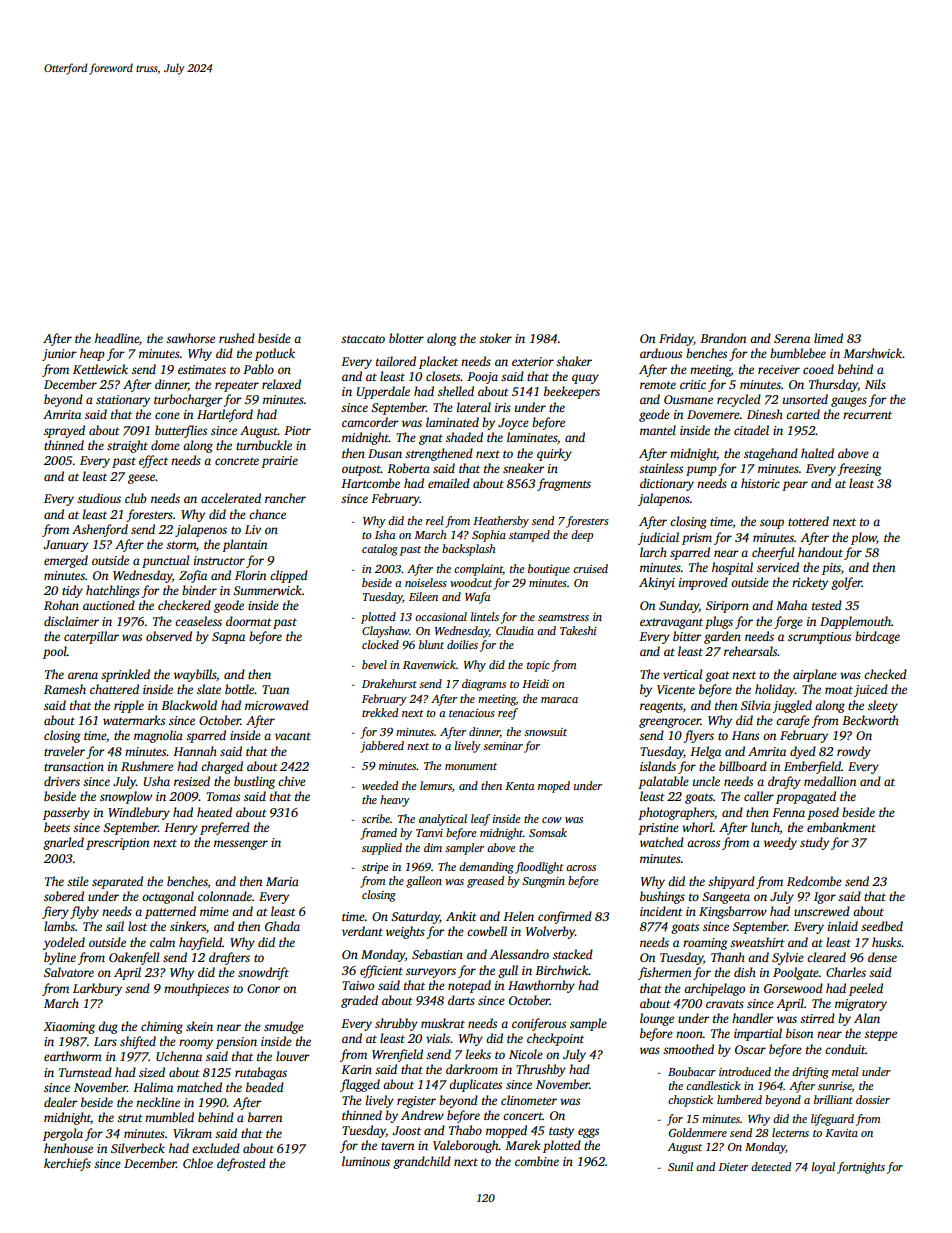  I want to click on sweatshirt, so click(757, 942).
